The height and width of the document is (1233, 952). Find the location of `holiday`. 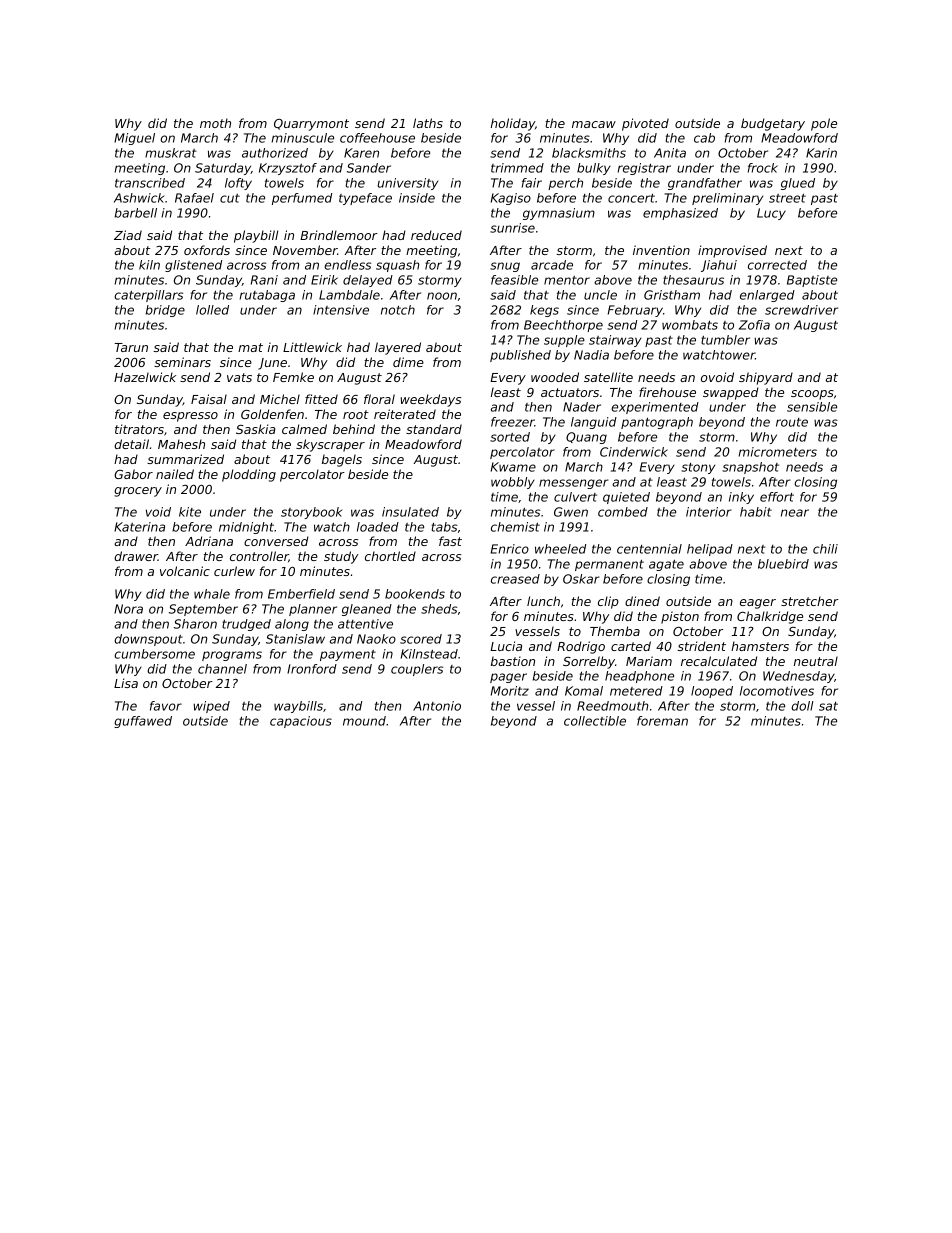

holiday is located at coordinates (513, 124).
